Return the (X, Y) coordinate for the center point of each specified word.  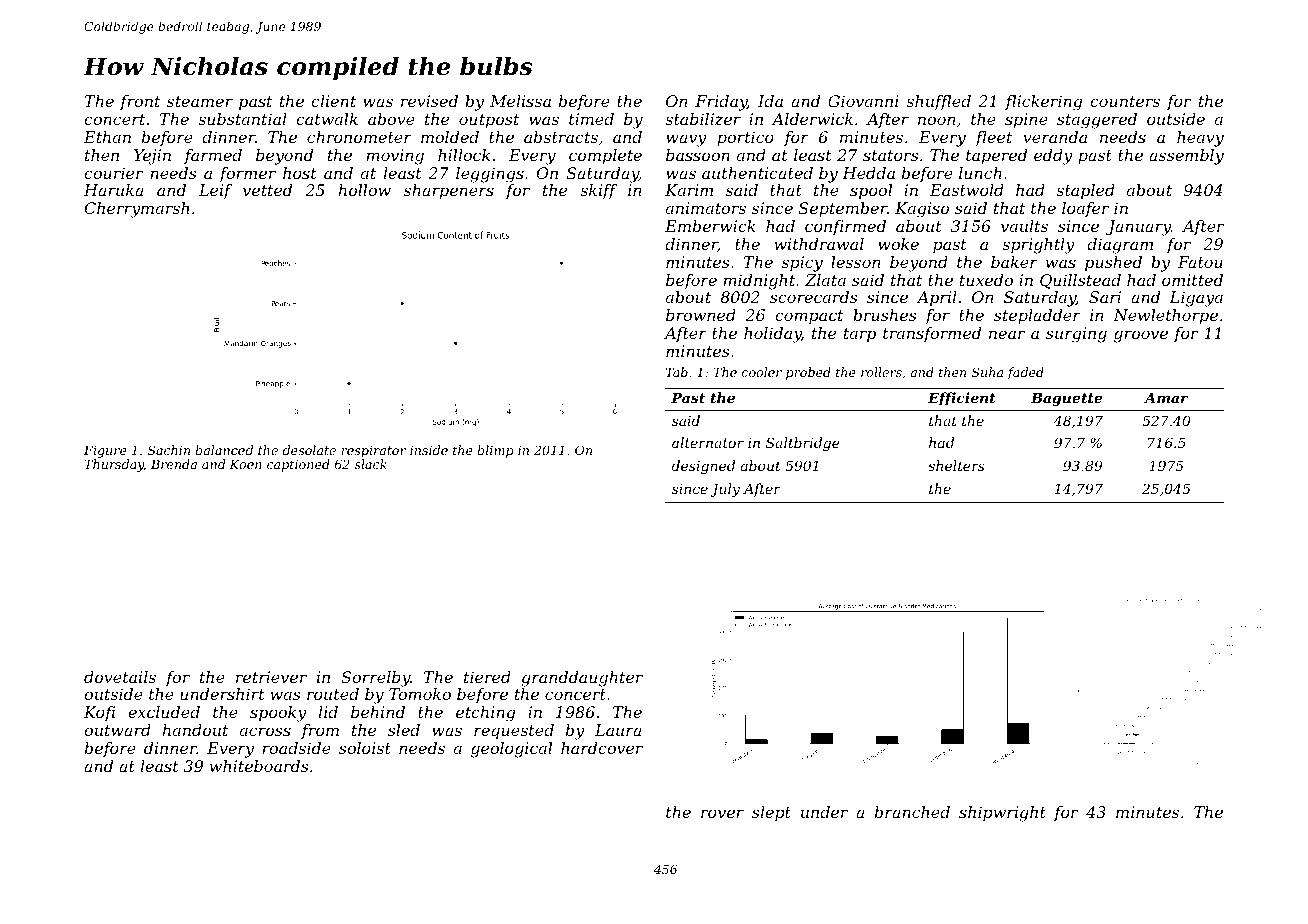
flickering (1043, 103)
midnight (759, 282)
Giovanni (863, 101)
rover (722, 813)
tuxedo (986, 280)
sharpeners (449, 192)
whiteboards (259, 766)
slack (371, 464)
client (333, 101)
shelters (956, 465)
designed (703, 467)
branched (912, 812)
